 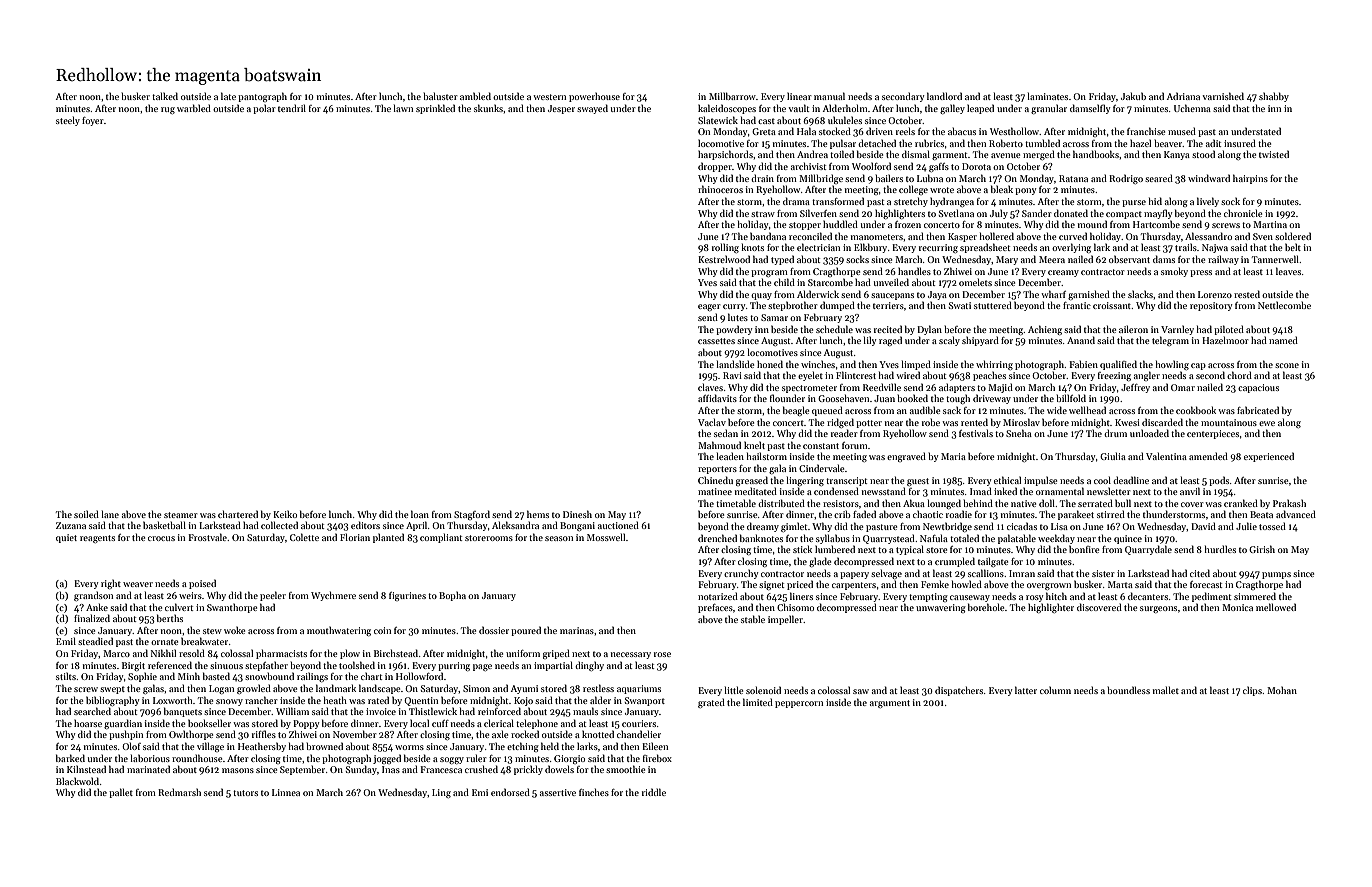 I want to click on foyer, so click(x=93, y=121).
